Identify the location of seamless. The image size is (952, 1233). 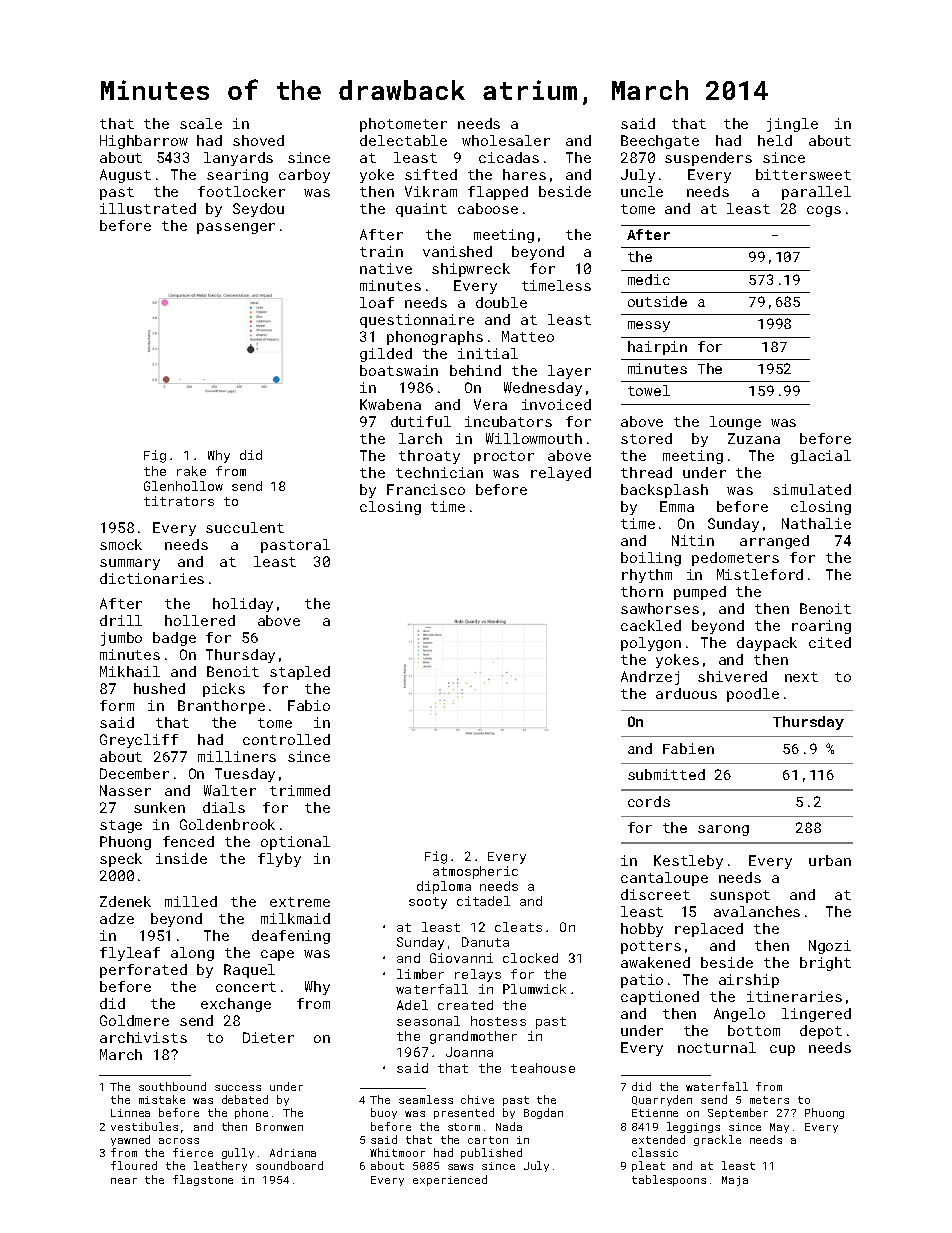
(426, 1099).
